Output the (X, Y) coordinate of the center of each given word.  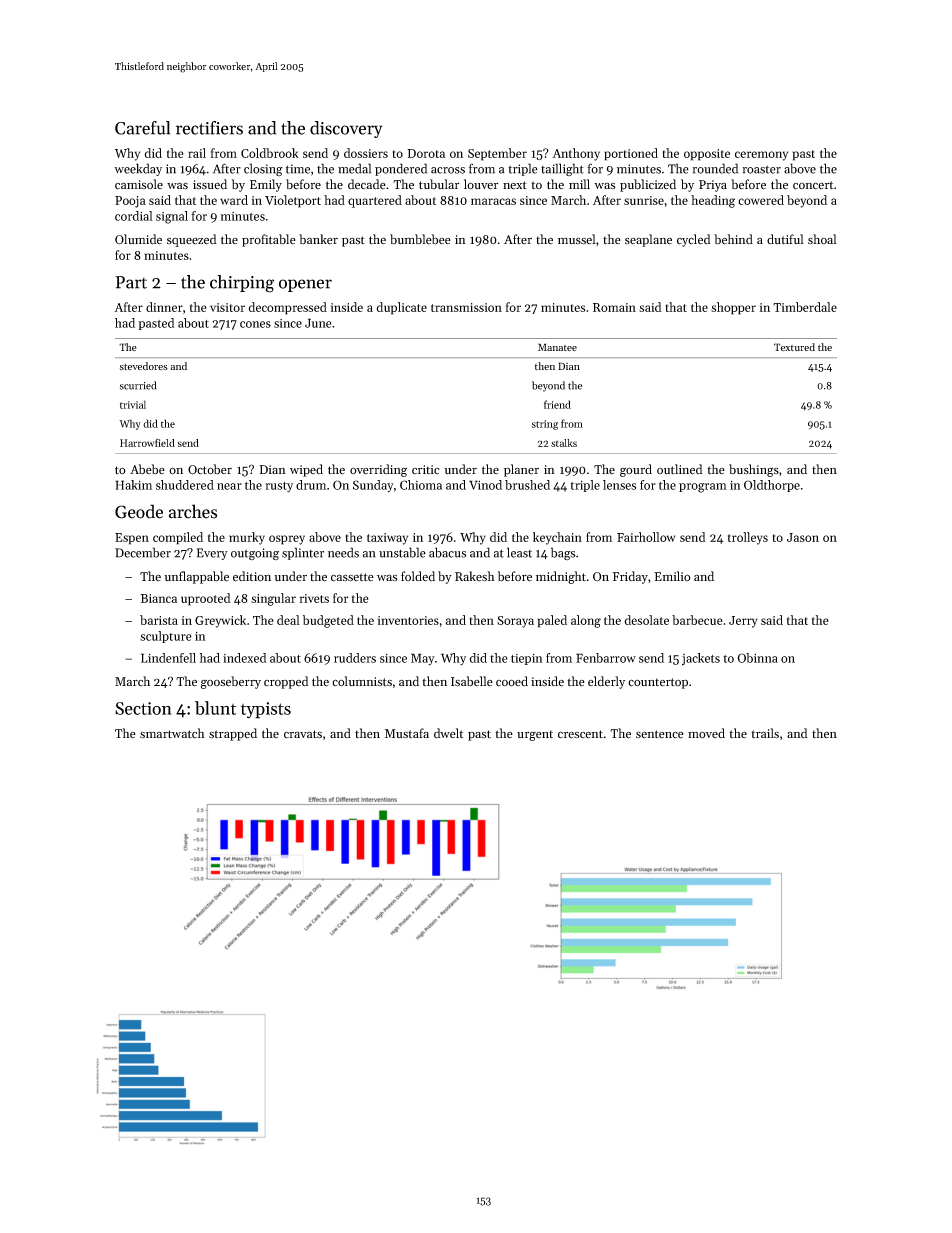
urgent (535, 735)
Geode (139, 511)
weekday (138, 169)
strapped (233, 734)
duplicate (401, 308)
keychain (557, 538)
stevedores (144, 366)
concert (813, 185)
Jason (803, 537)
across (448, 170)
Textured (794, 347)
